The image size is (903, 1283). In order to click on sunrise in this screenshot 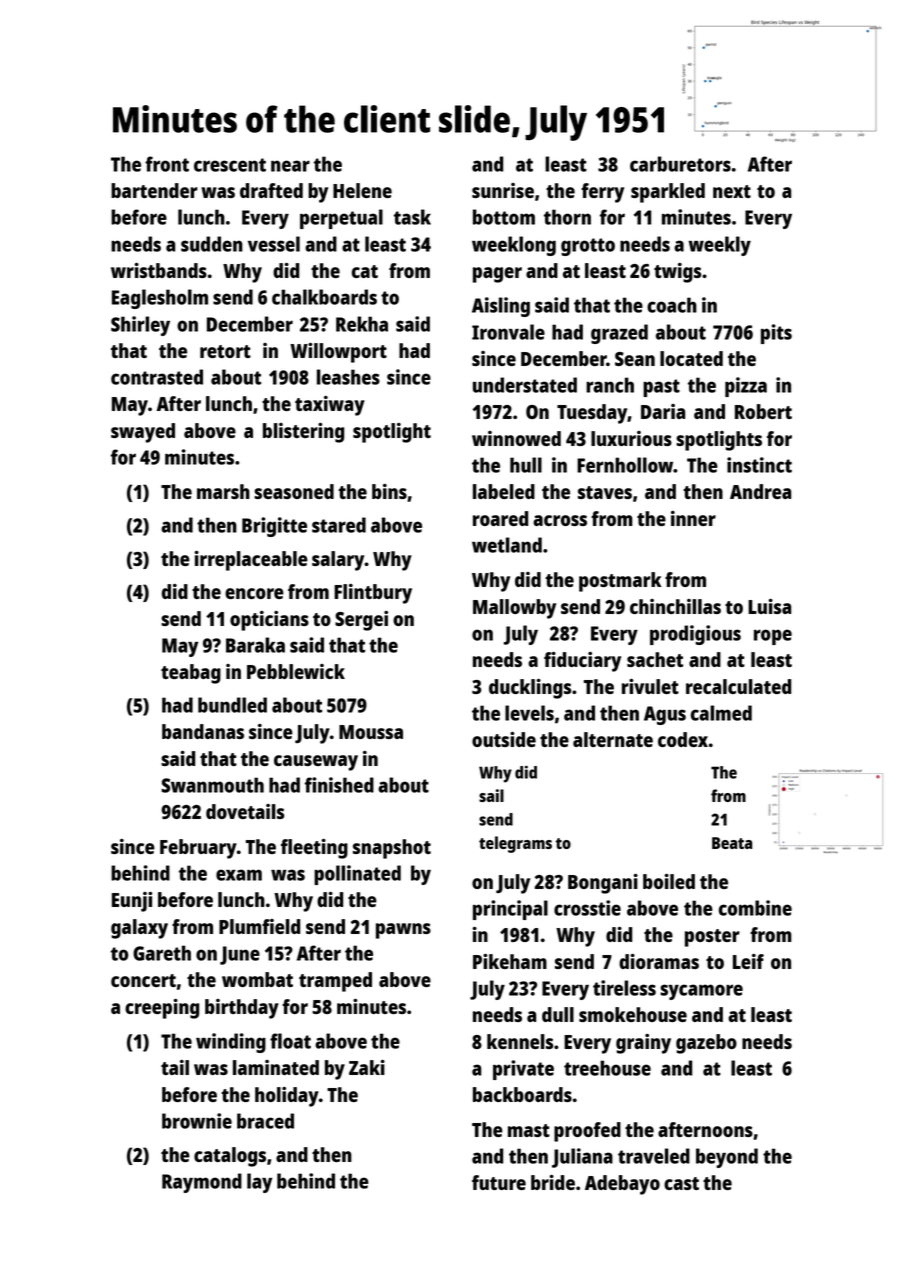, I will do `click(503, 190)`.
